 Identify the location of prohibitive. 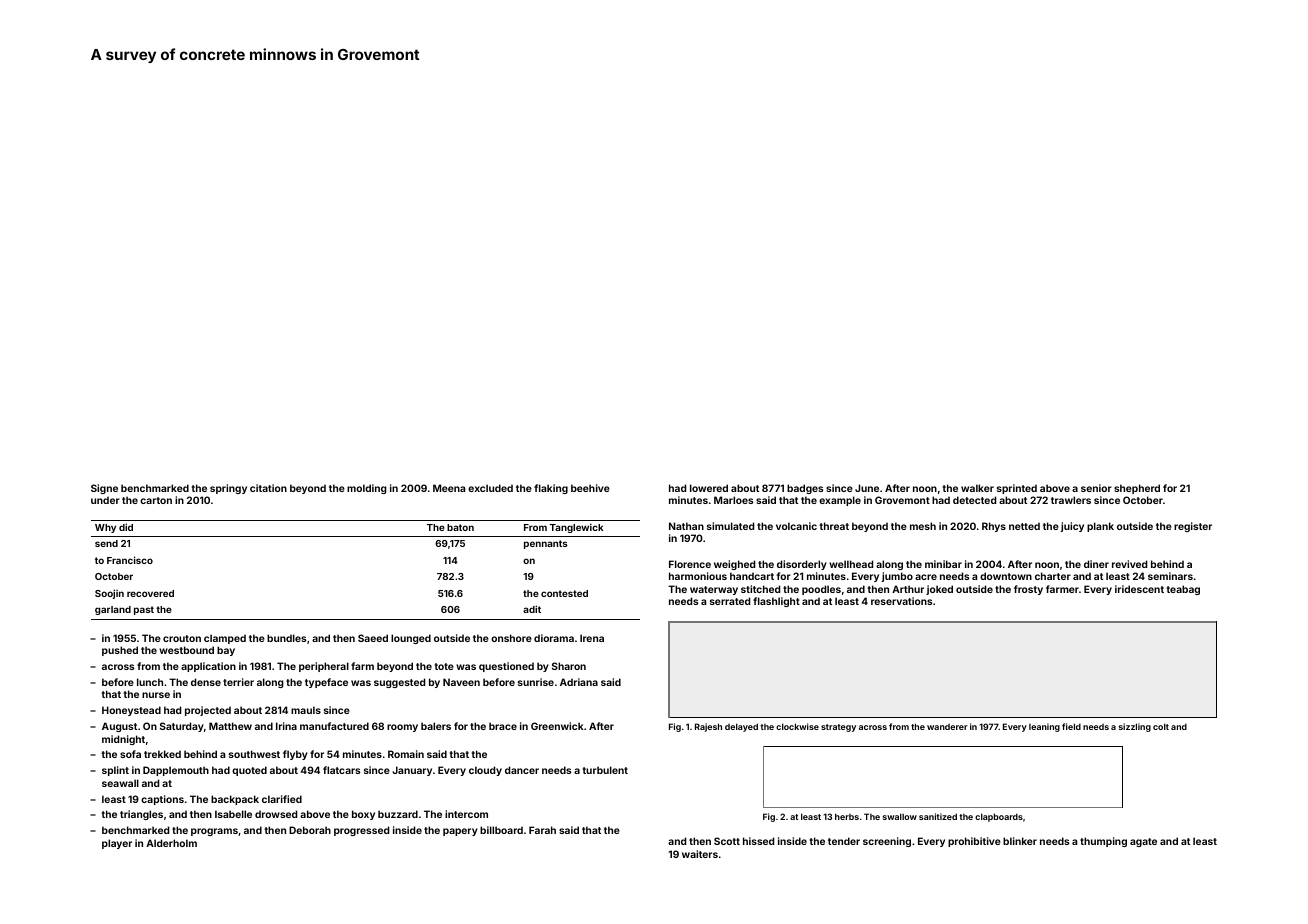
(974, 842).
